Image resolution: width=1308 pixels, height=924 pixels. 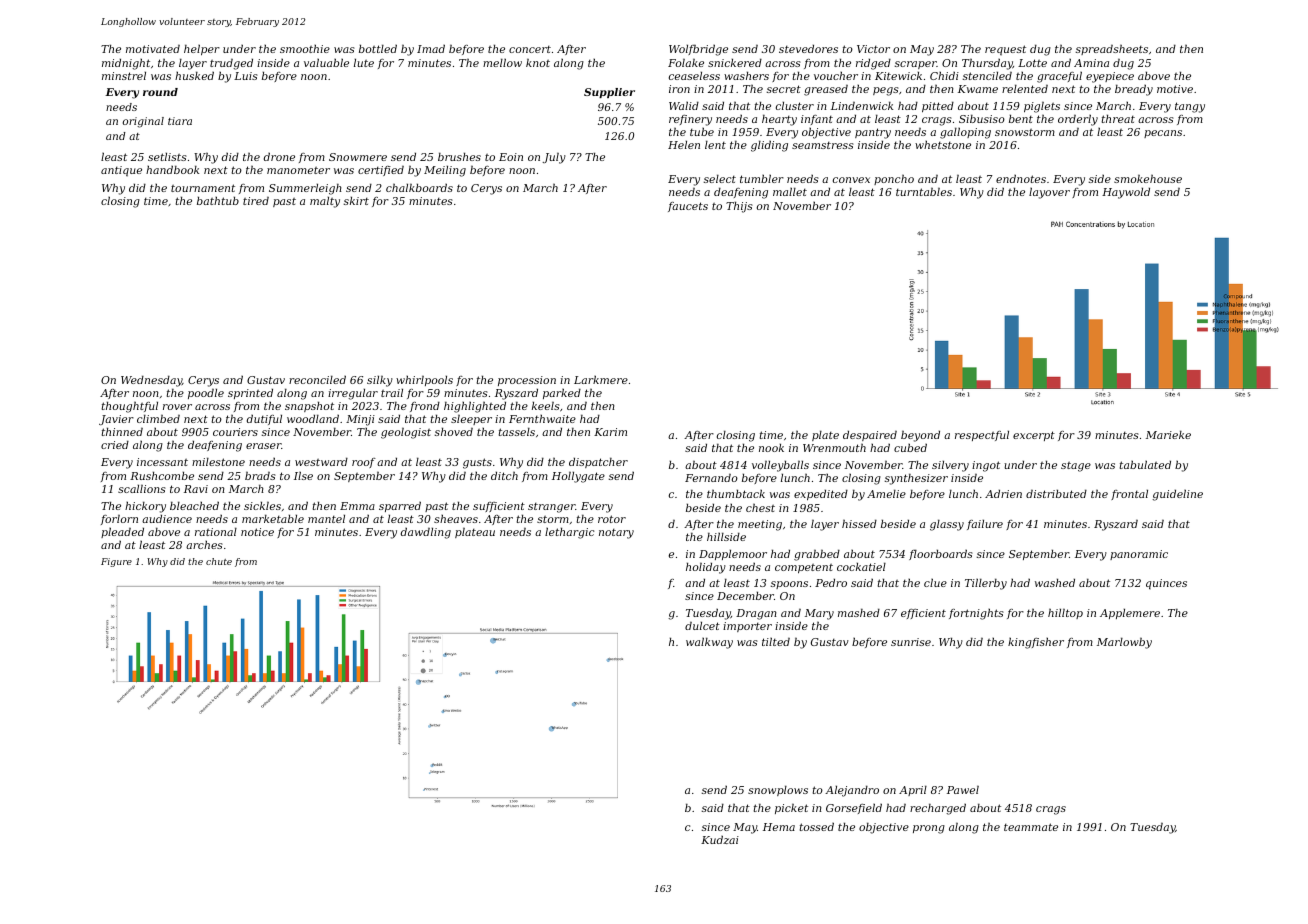 I want to click on turntables, so click(x=924, y=191).
